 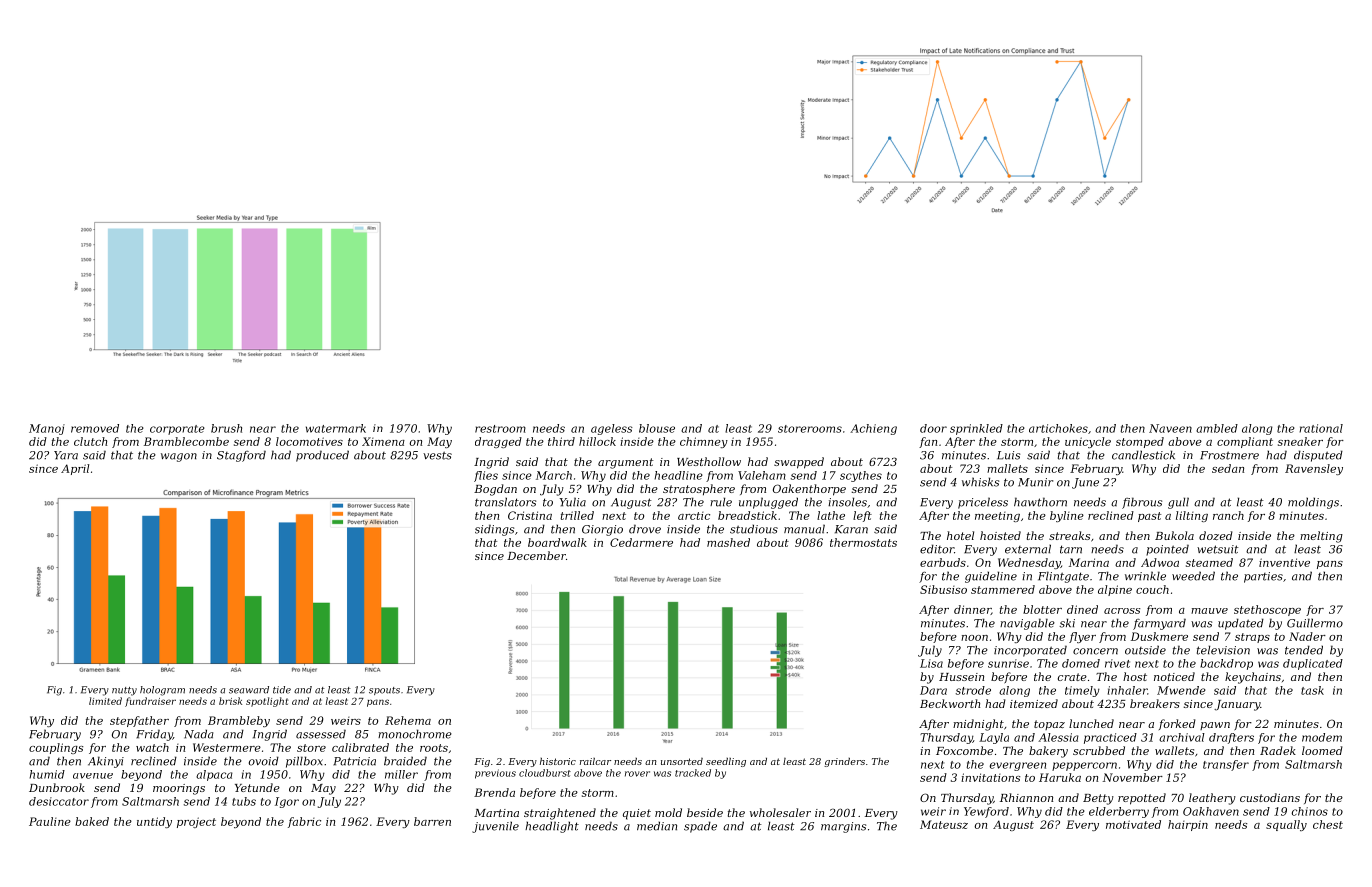 I want to click on spade, so click(x=700, y=827).
